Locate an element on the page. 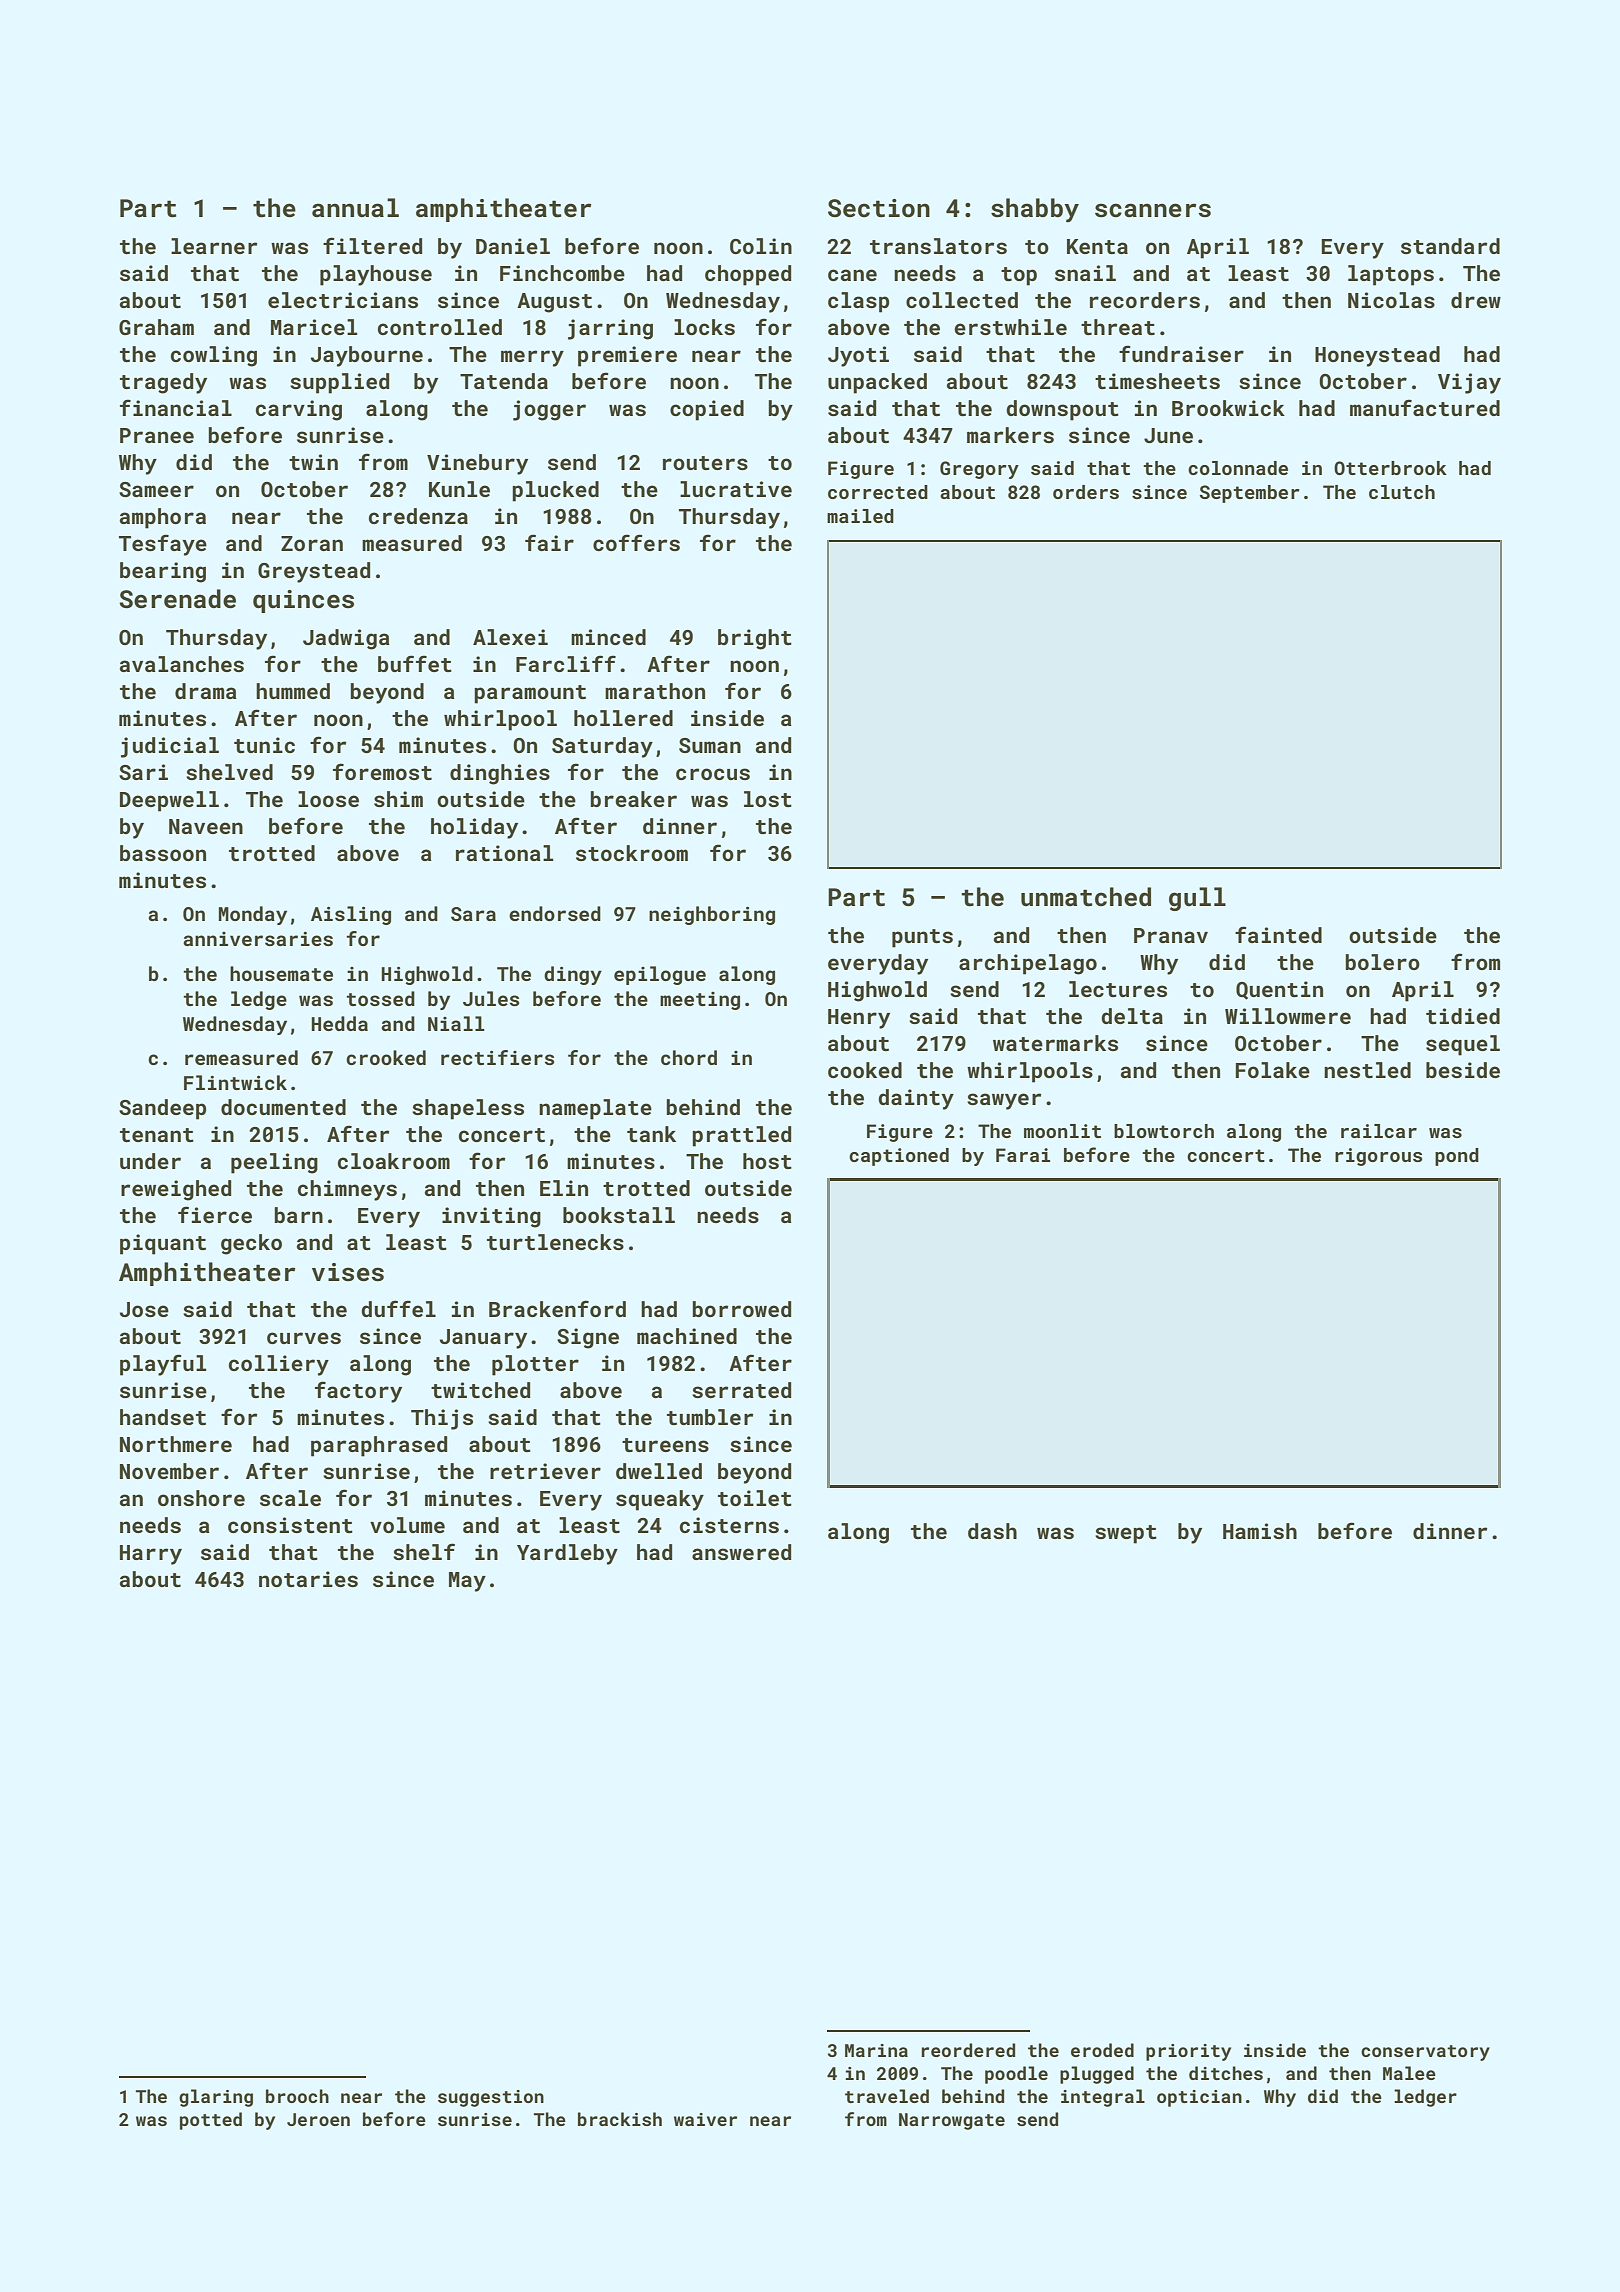 Image resolution: width=1620 pixels, height=2292 pixels. scanners is located at coordinates (1153, 210).
